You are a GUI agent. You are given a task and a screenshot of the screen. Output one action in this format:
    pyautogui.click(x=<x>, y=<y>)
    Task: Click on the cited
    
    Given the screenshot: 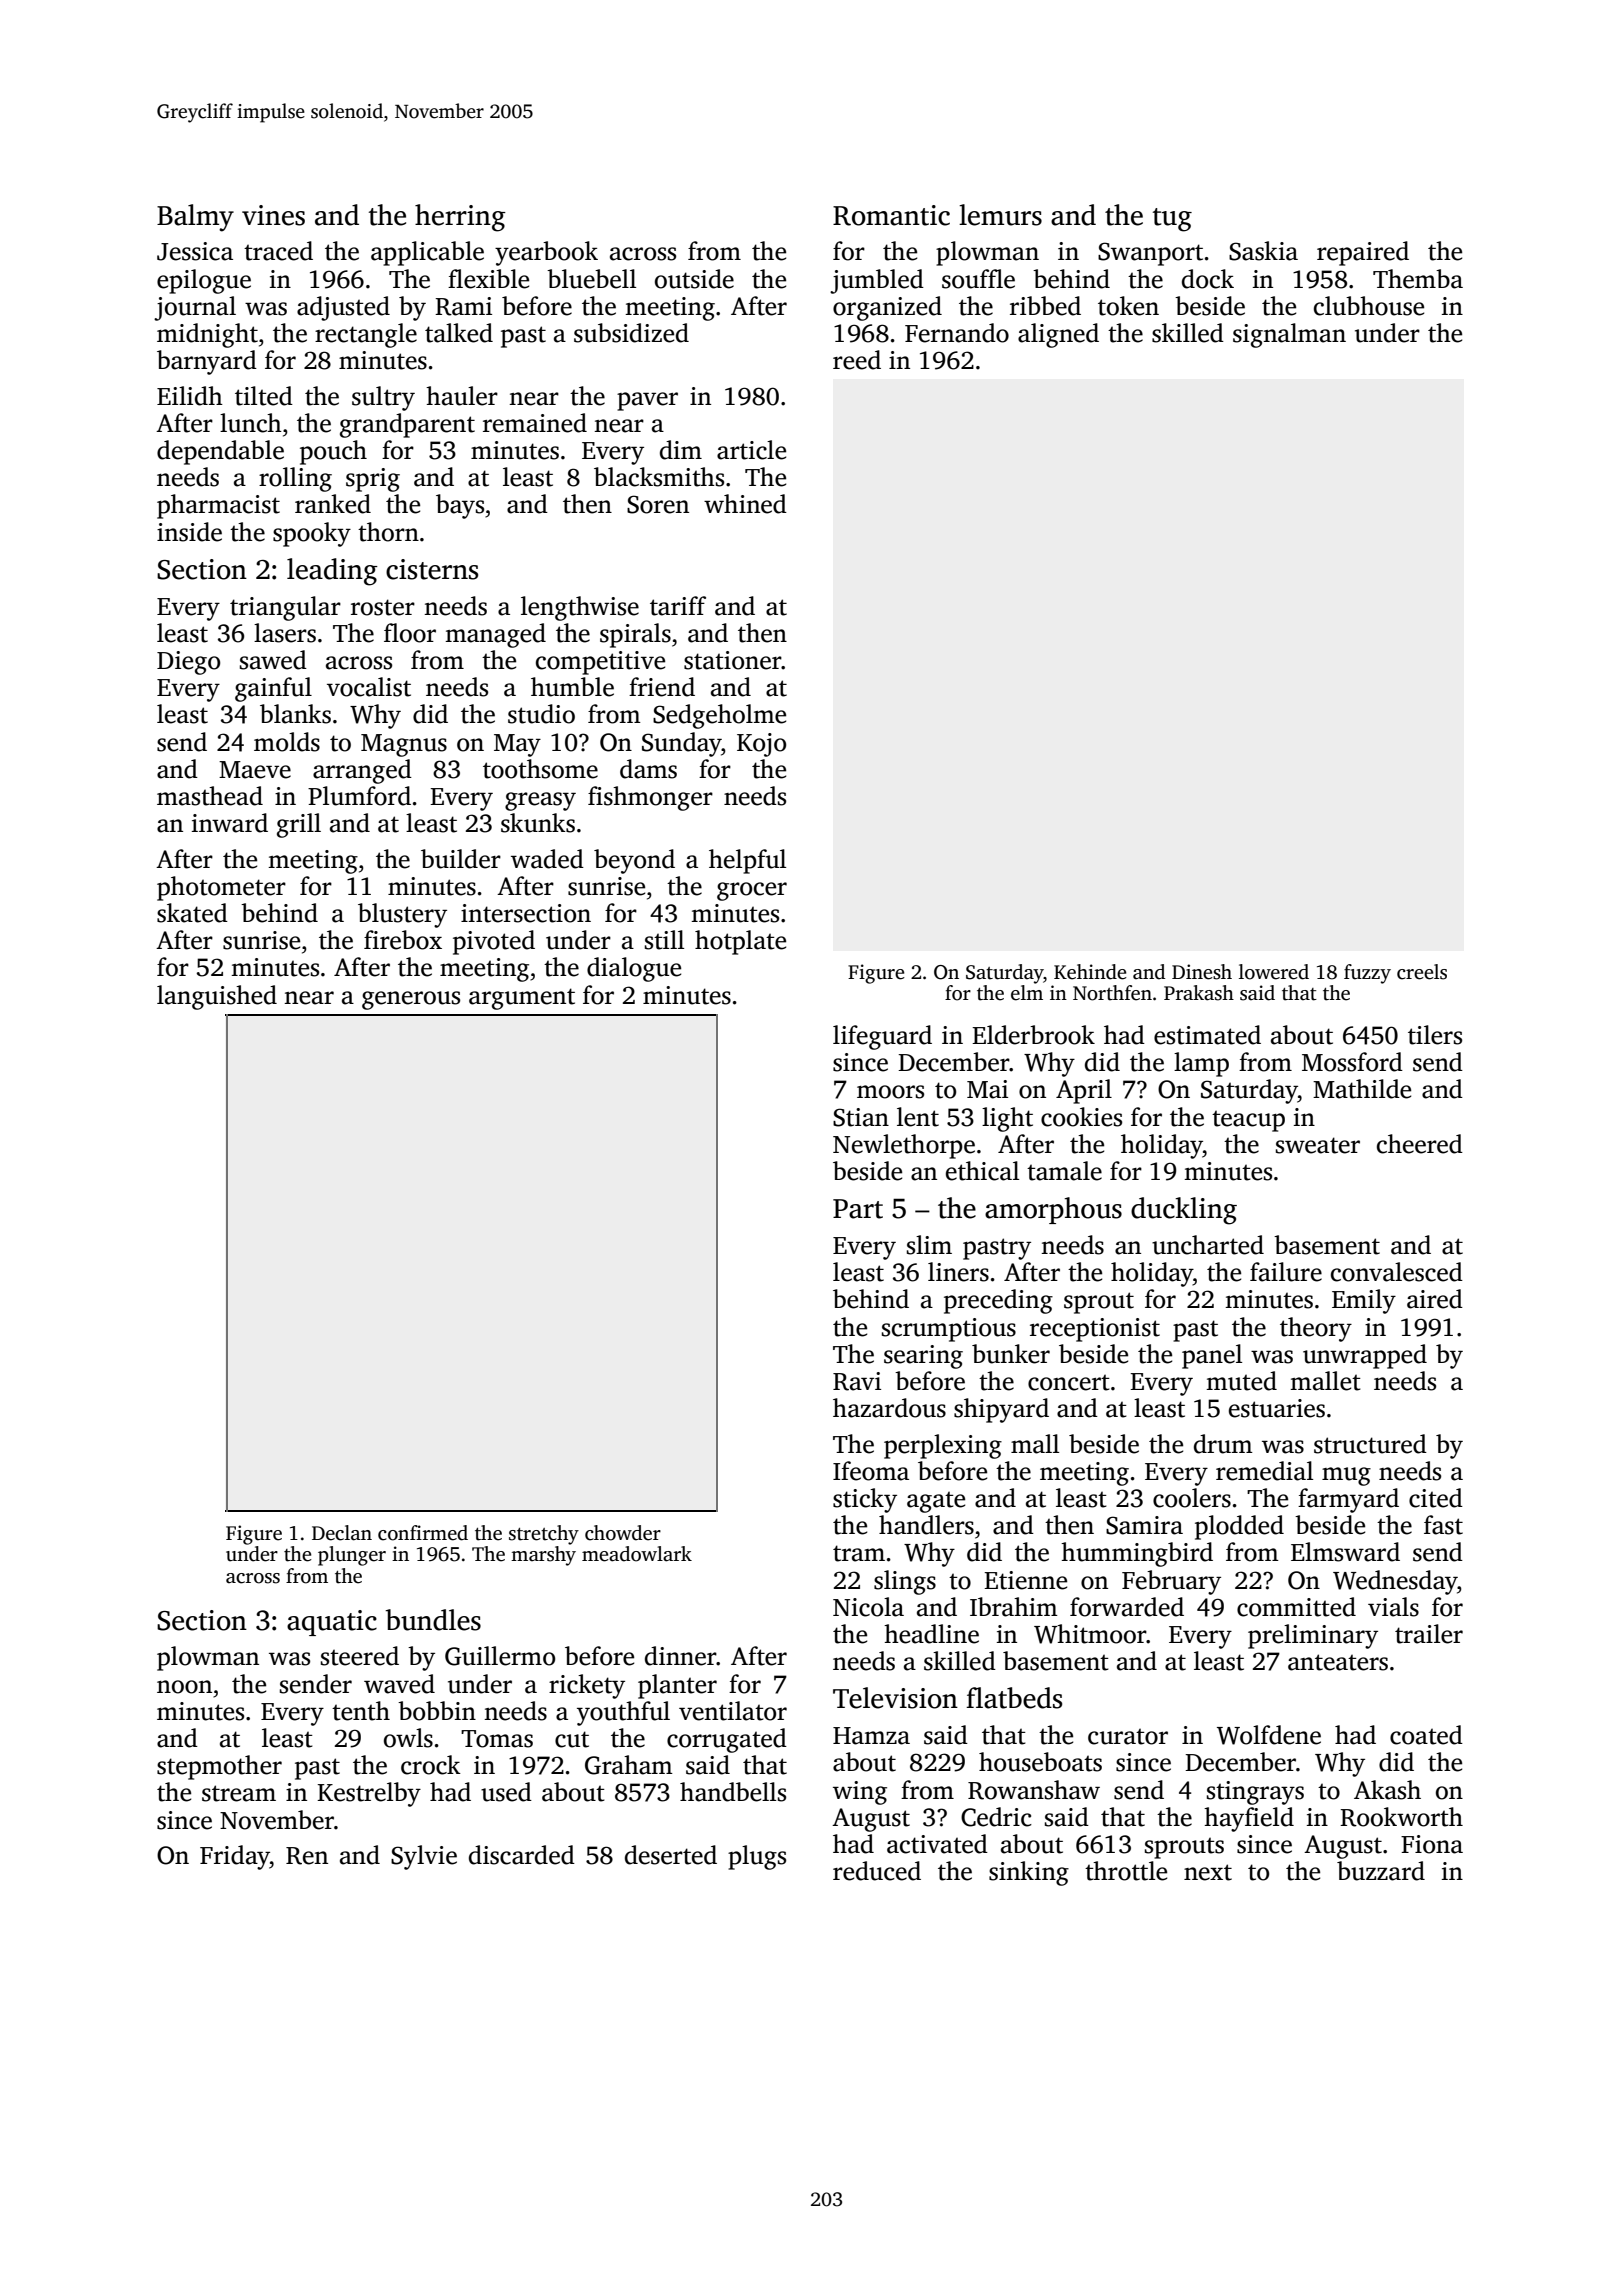 What is the action you would take?
    pyautogui.click(x=1436, y=1498)
